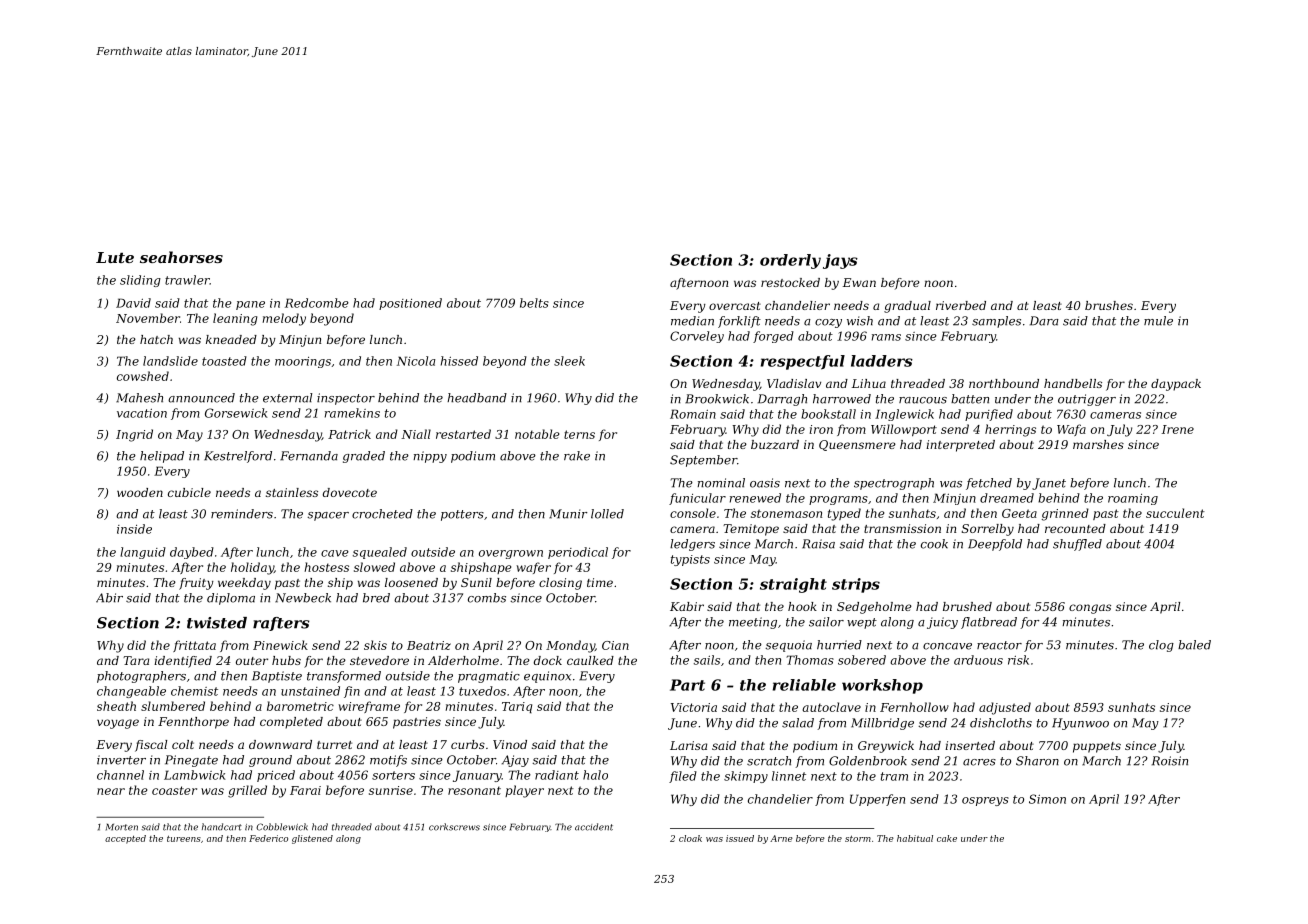  Describe the element at coordinates (790, 261) in the page. I see `orderly` at that location.
